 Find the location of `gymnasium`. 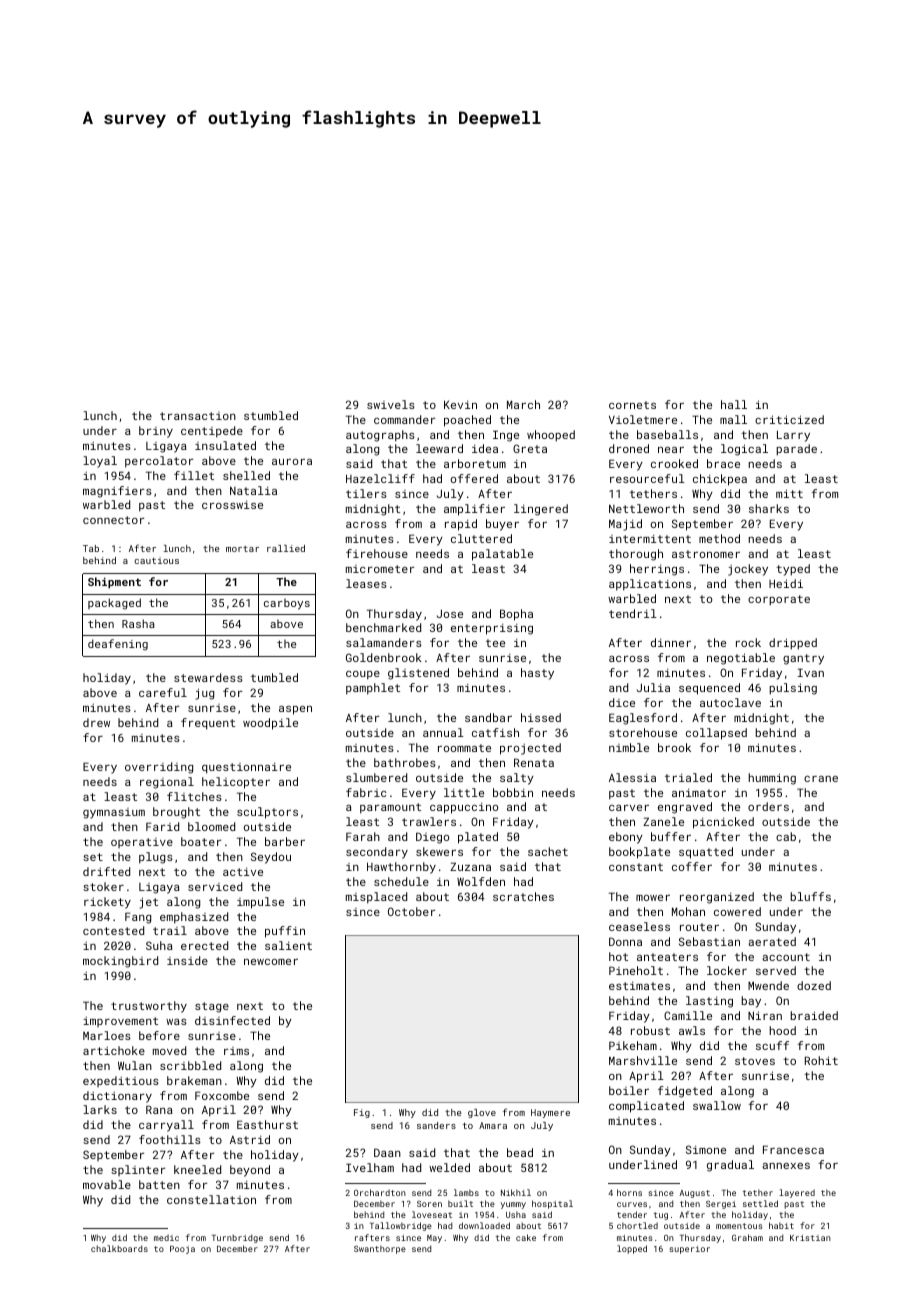

gymnasium is located at coordinates (114, 813).
